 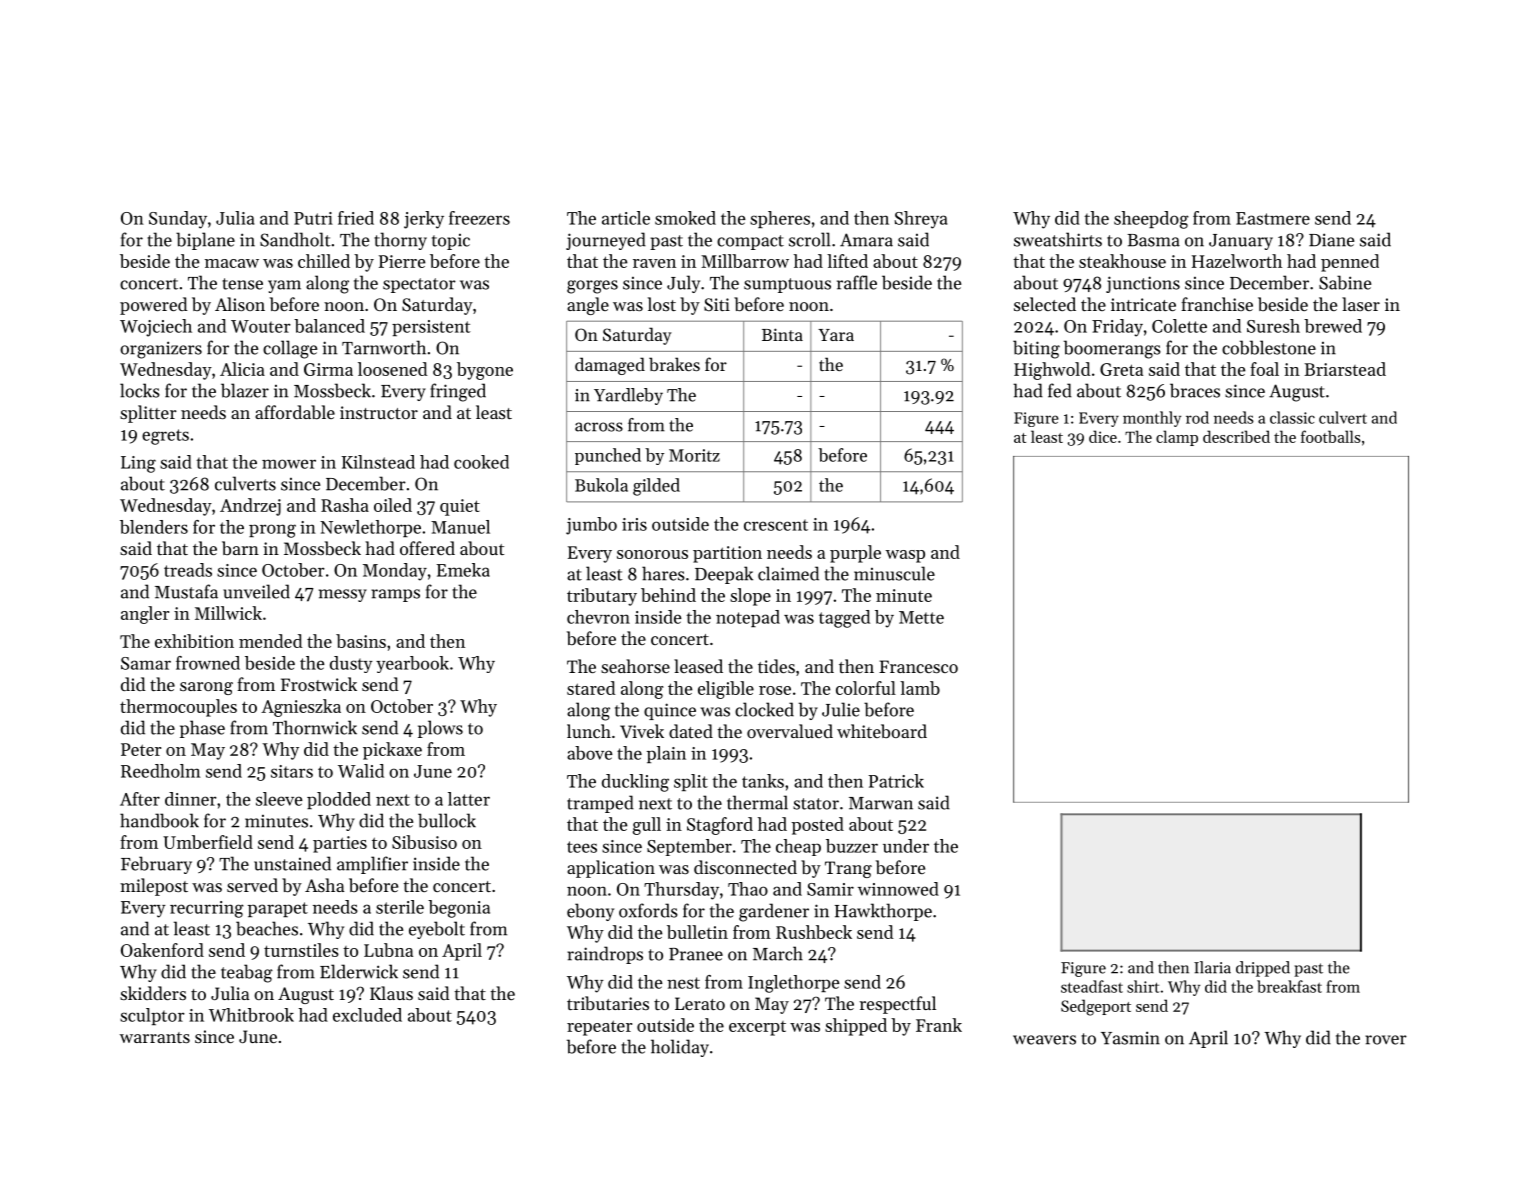 What do you see at coordinates (1273, 326) in the screenshot?
I see `Suresh` at bounding box center [1273, 326].
